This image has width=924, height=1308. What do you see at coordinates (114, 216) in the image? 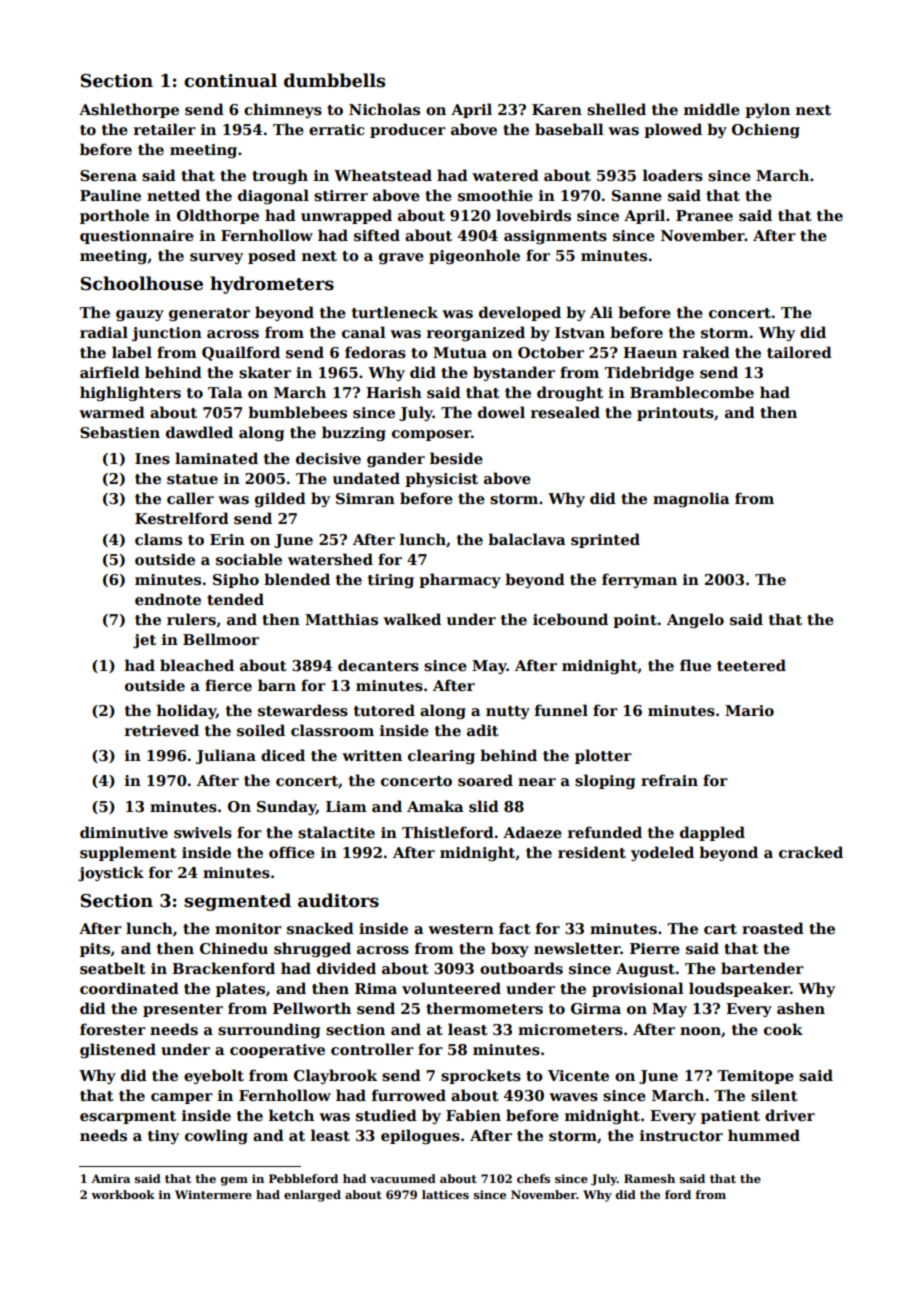
I see `porthole` at bounding box center [114, 216].
